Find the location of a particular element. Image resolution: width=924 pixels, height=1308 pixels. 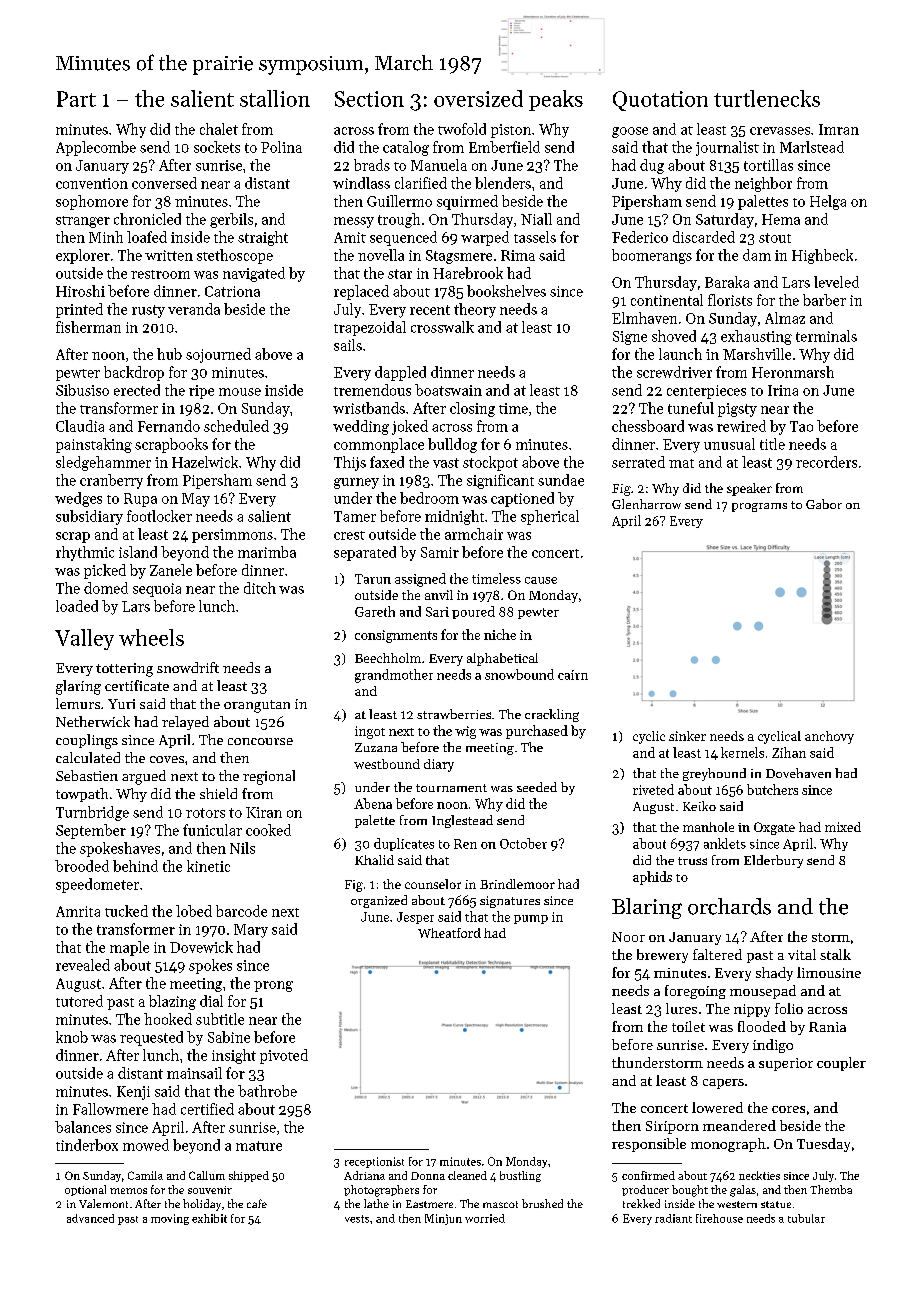

sojourned is located at coordinates (218, 355).
